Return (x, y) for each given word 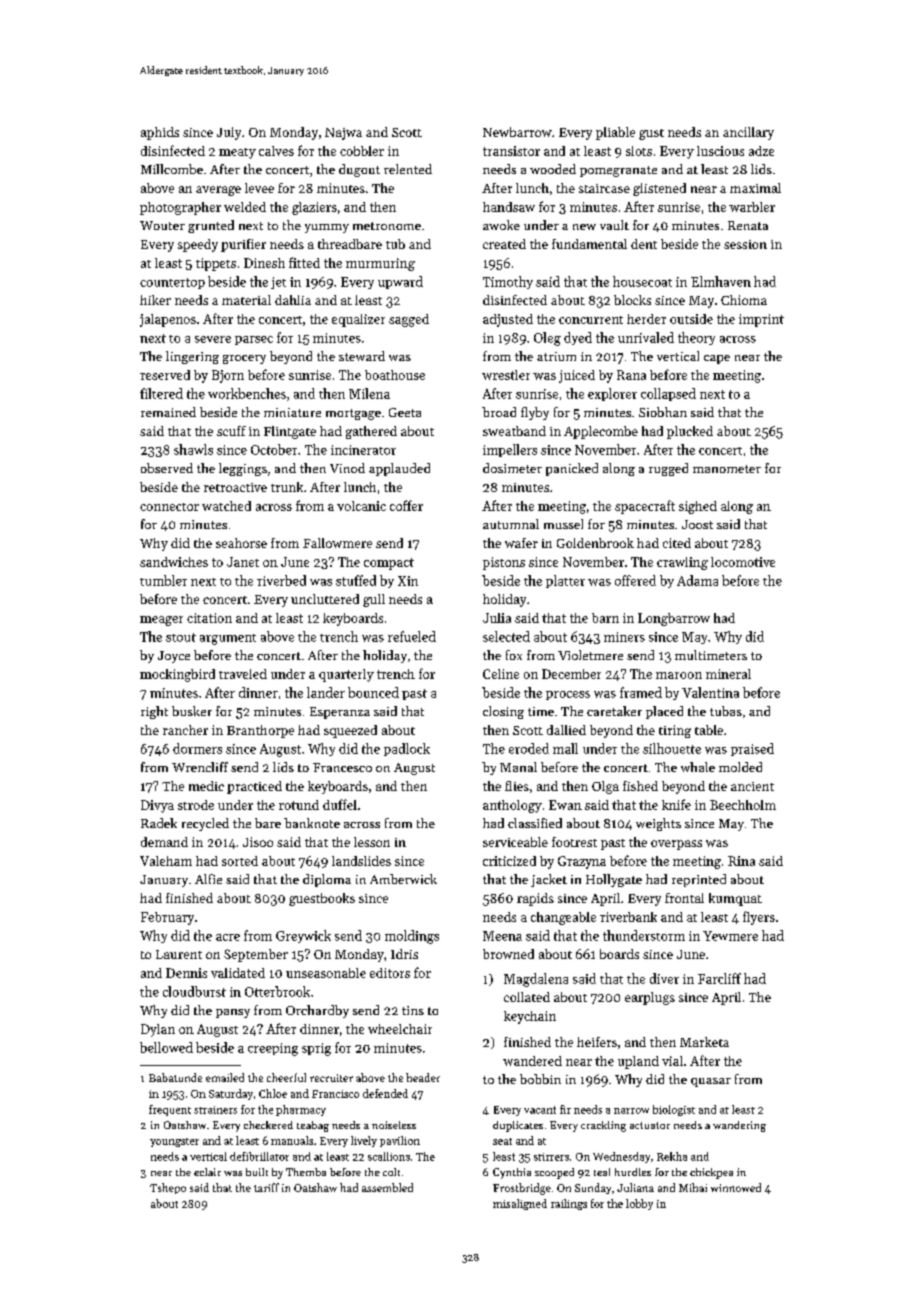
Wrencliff (200, 767)
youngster (174, 1142)
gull (374, 600)
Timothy (508, 282)
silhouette (672, 748)
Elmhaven (721, 281)
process (568, 695)
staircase (604, 188)
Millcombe (172, 169)
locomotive (743, 562)
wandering (739, 1126)
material (246, 300)
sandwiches (174, 562)
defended (385, 1093)
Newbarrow (517, 132)
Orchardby (317, 1011)
